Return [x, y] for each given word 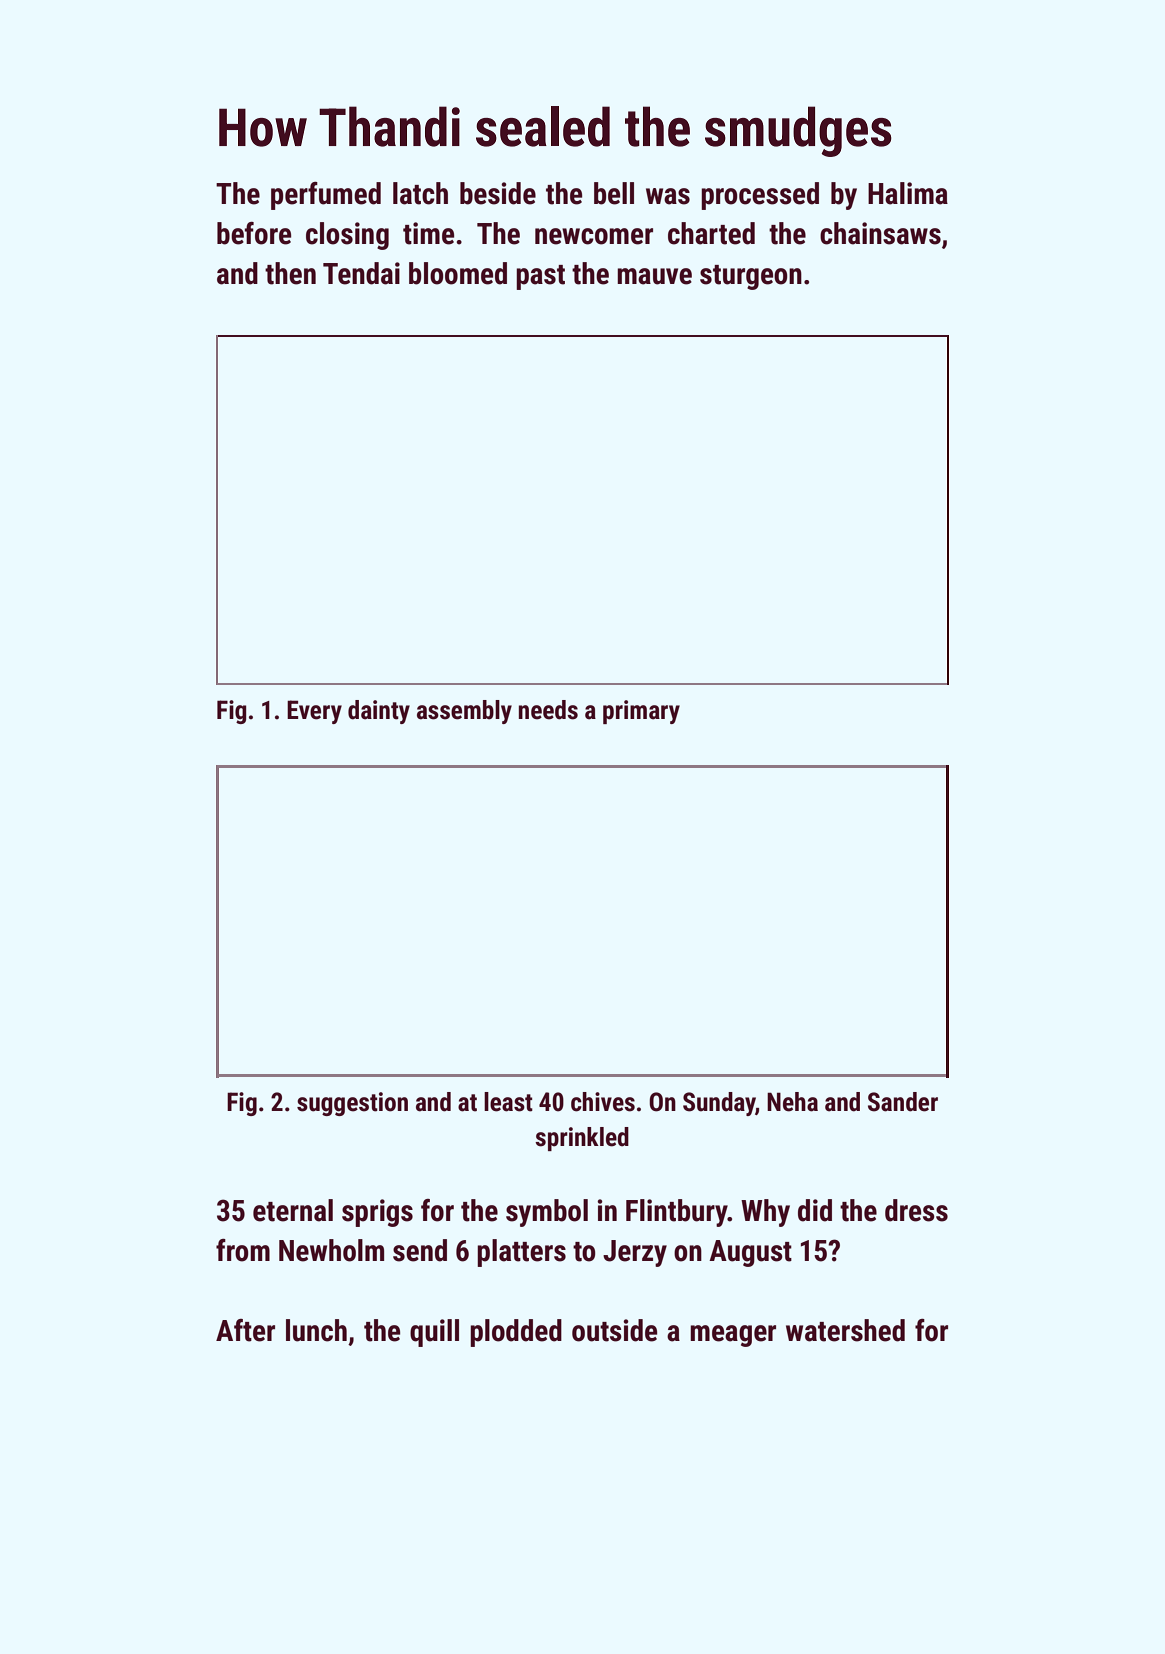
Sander [903, 1102]
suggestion [352, 1104]
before [254, 233]
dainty [379, 712]
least [508, 1102]
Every [314, 712]
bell [614, 193]
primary [641, 712]
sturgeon [751, 277]
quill [434, 1333]
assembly [464, 712]
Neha [792, 1102]
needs [548, 710]
